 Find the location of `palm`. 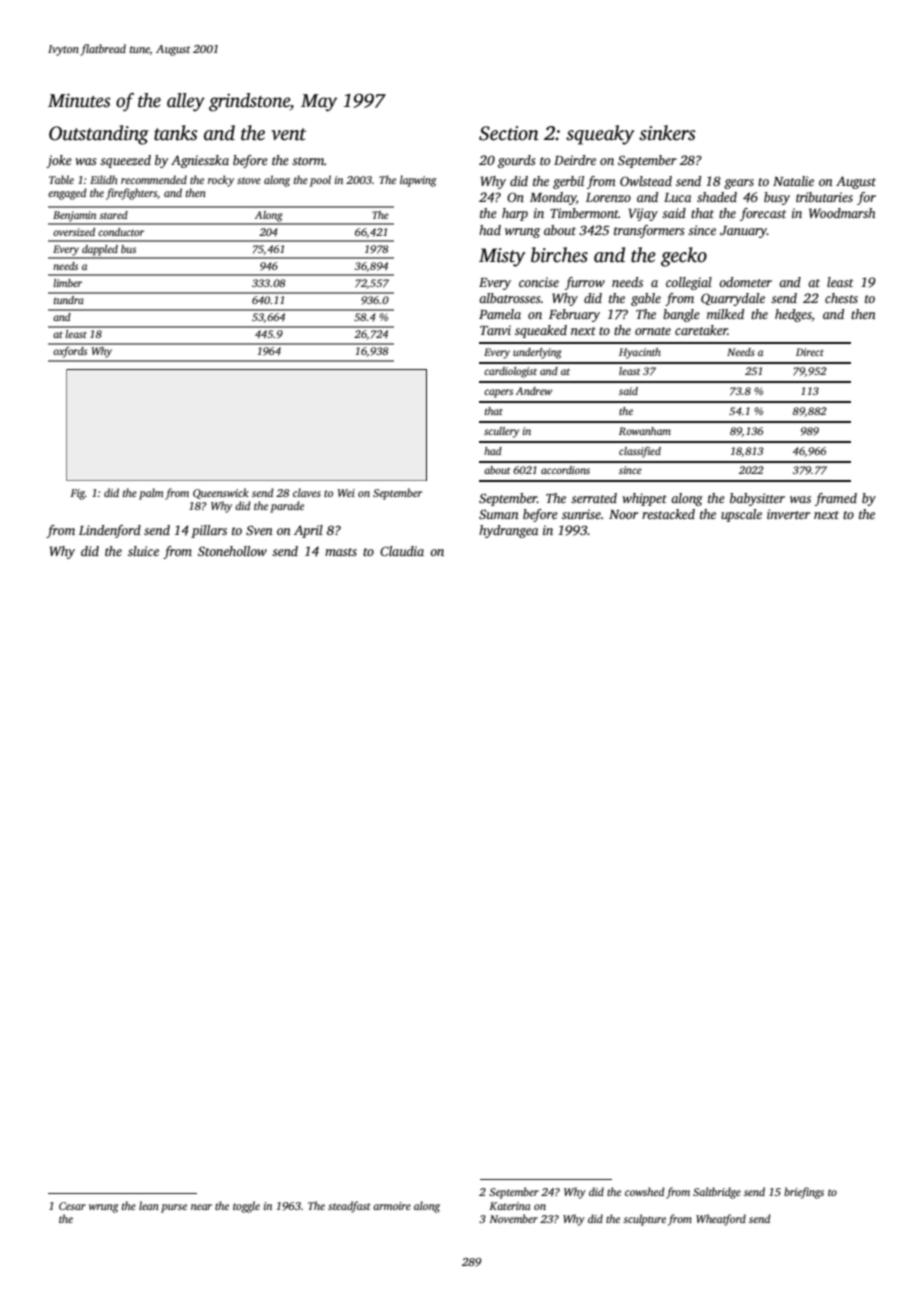

palm is located at coordinates (151, 494).
